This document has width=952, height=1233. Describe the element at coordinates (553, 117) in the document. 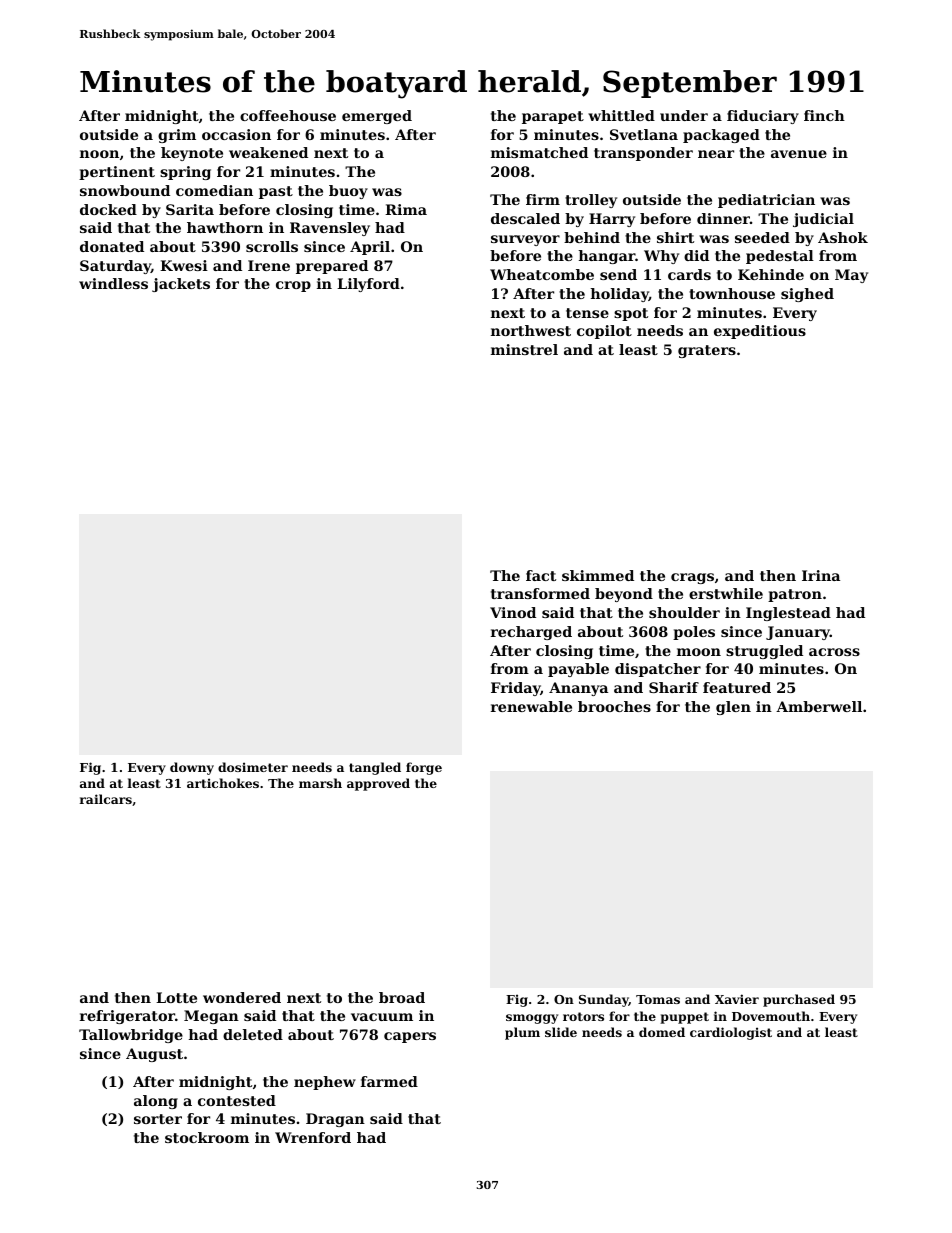

I see `parapet` at that location.
